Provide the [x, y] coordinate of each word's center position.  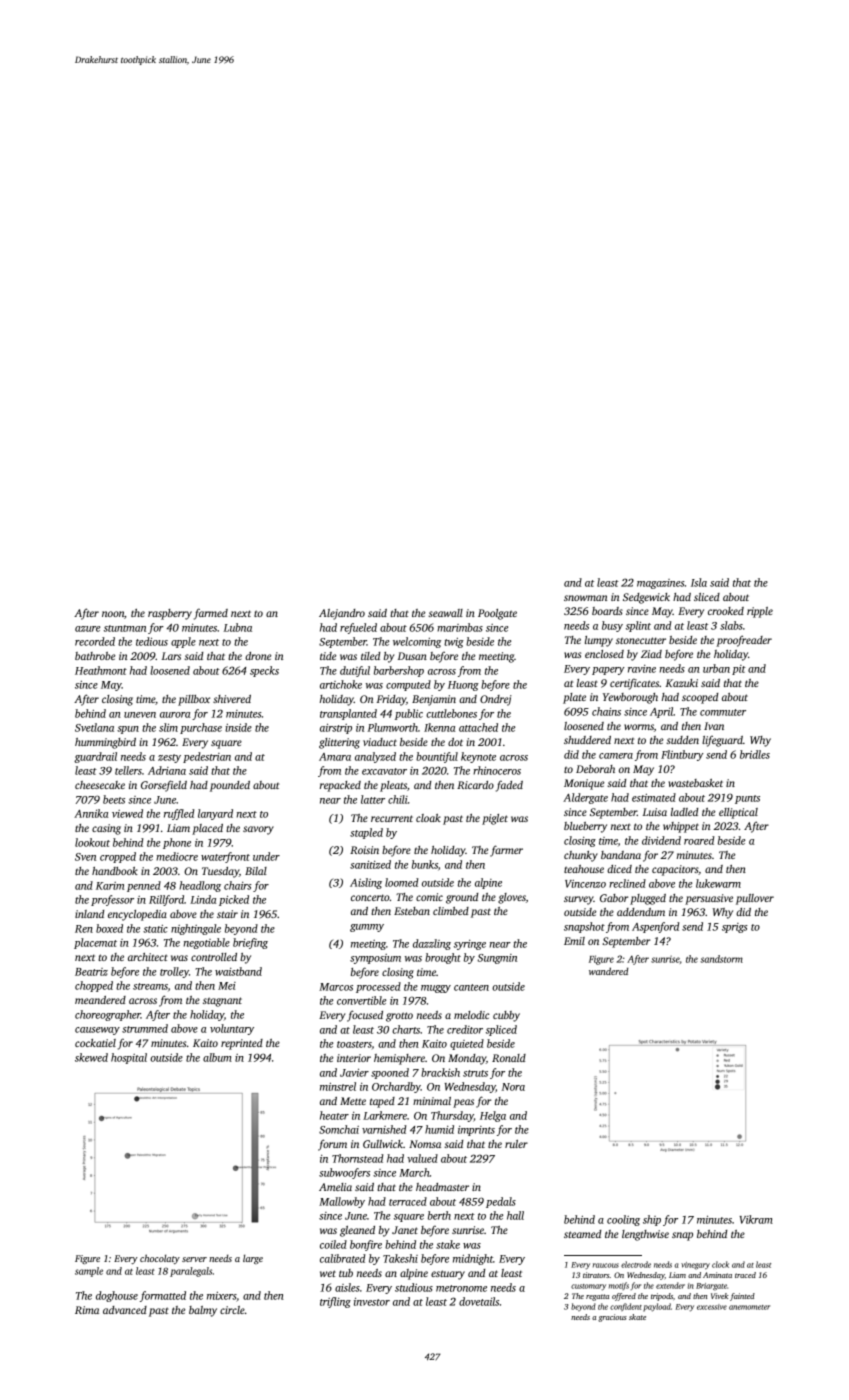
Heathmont [101, 670]
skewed [91, 1057]
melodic [471, 1015]
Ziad [651, 654]
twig [454, 643]
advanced [125, 1310]
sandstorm [721, 959]
